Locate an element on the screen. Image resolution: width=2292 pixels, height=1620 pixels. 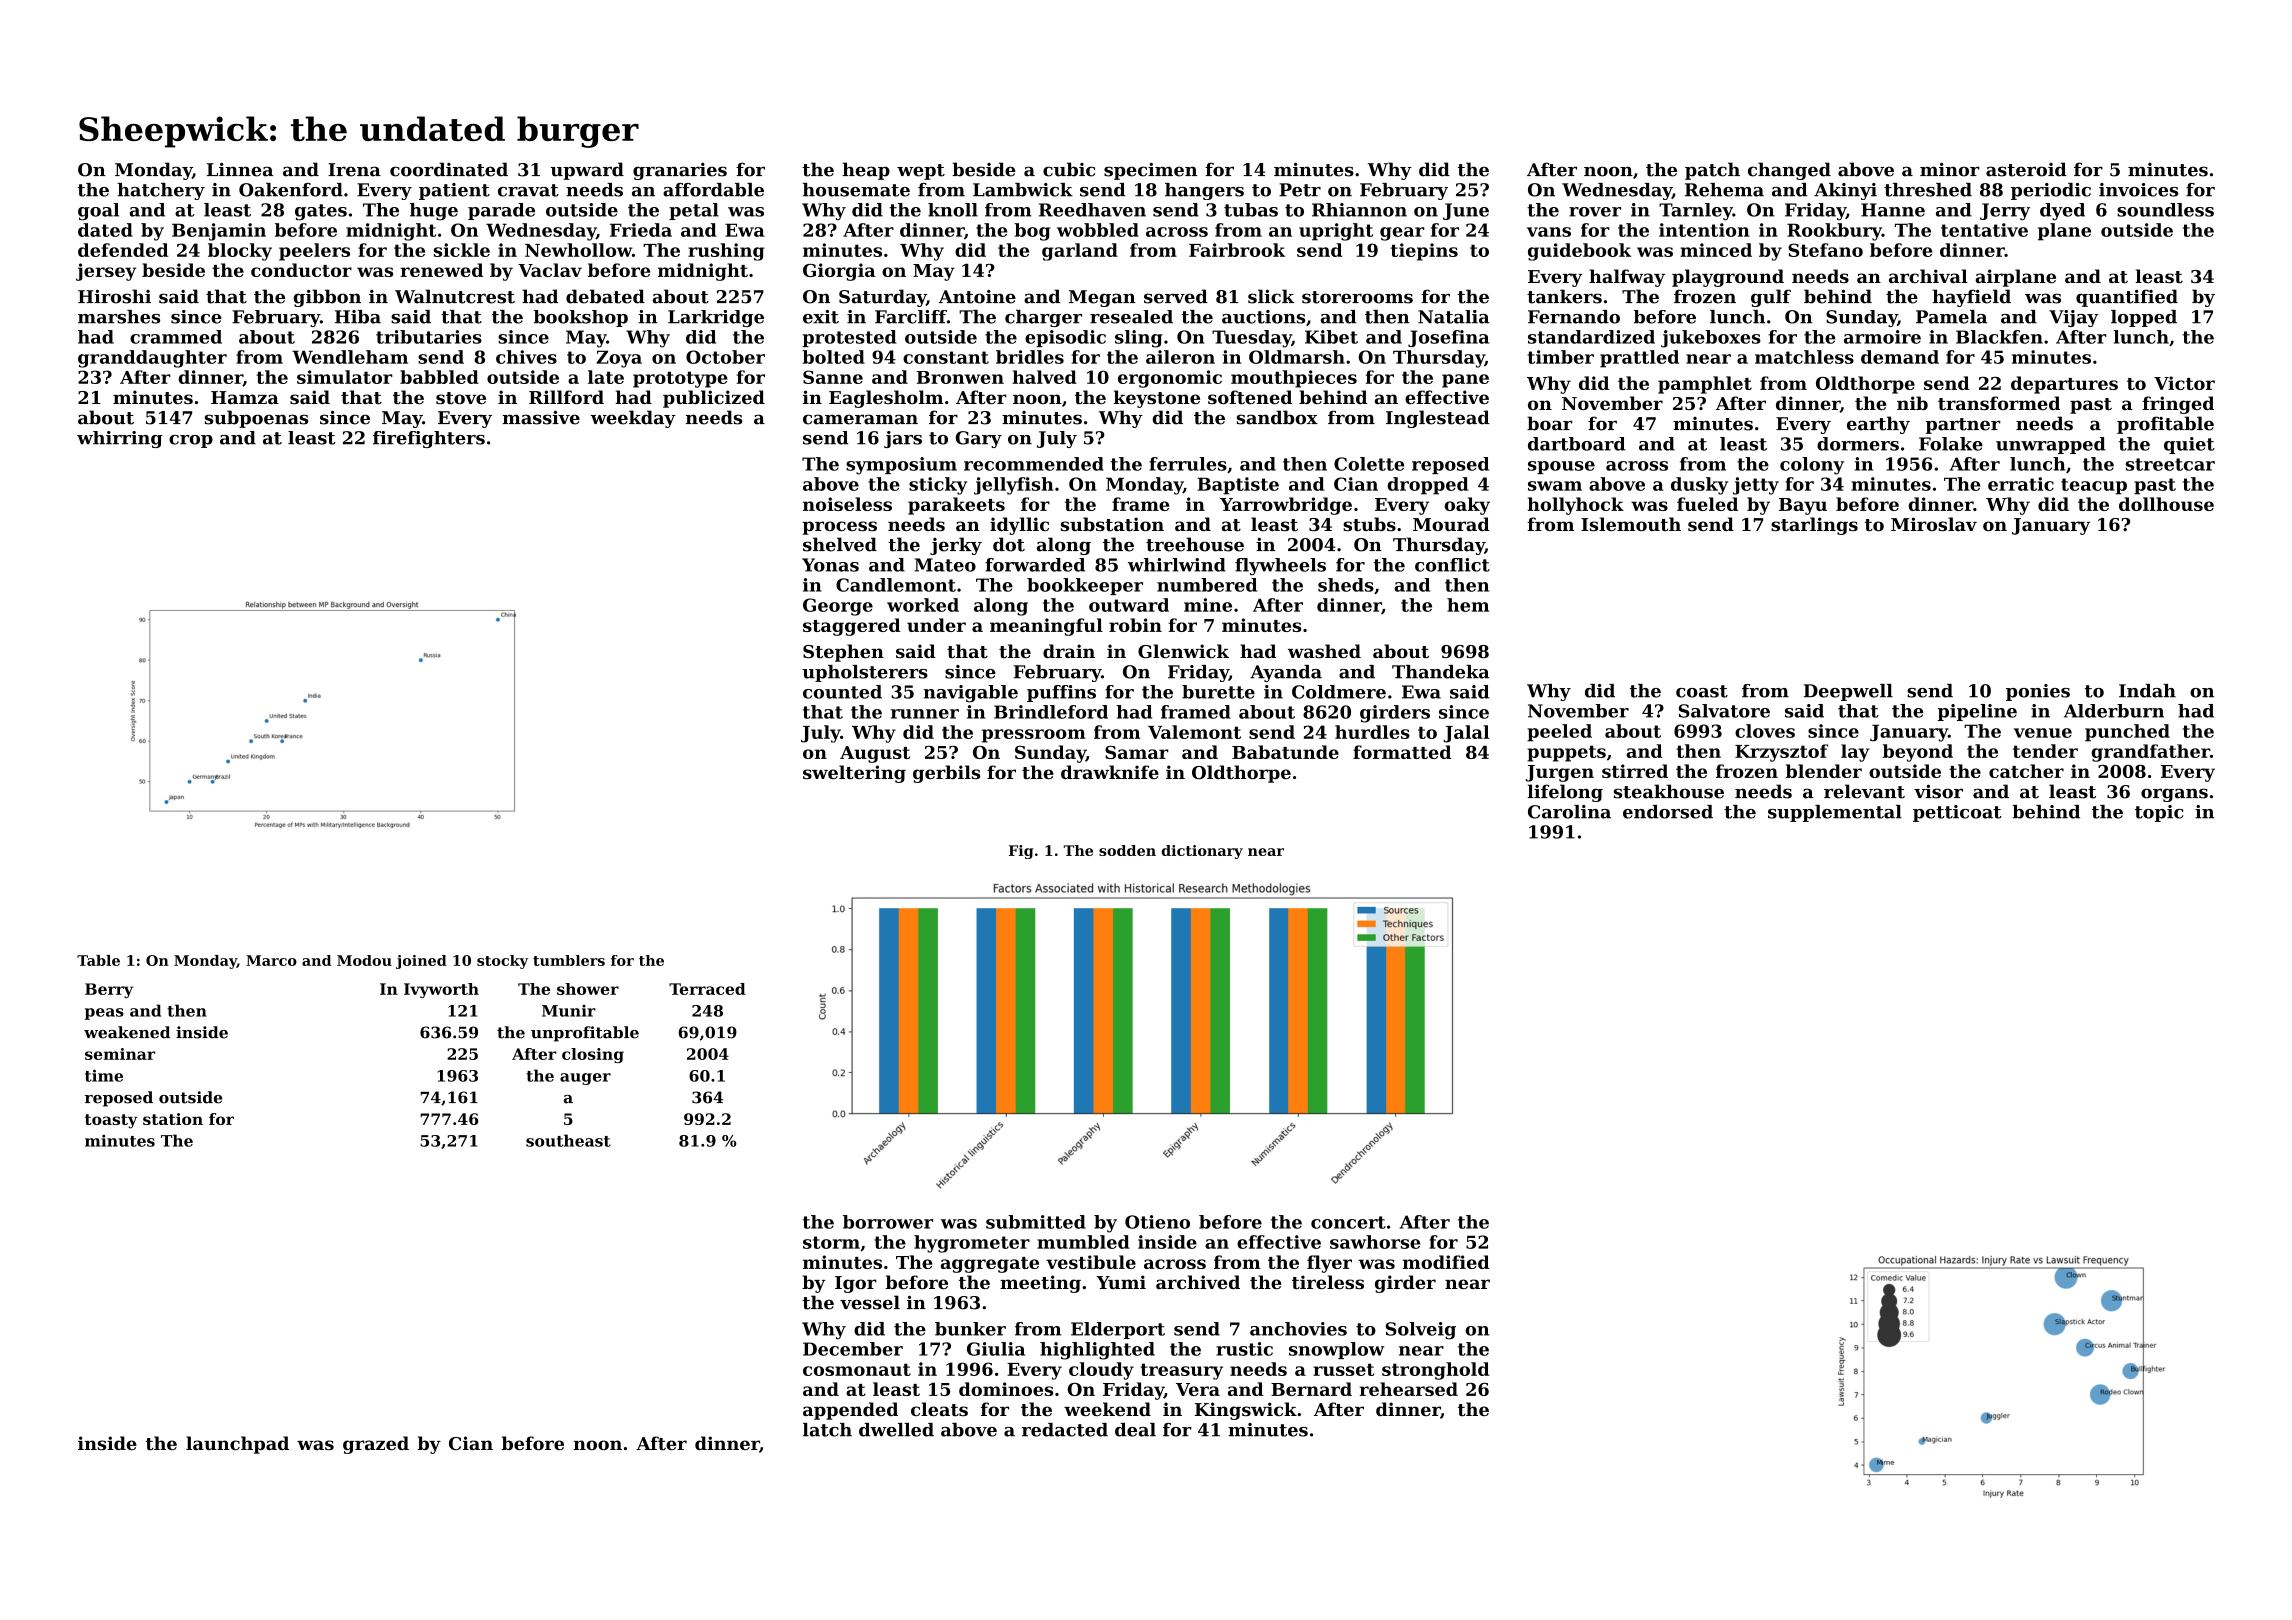
hurdles is located at coordinates (1372, 732).
